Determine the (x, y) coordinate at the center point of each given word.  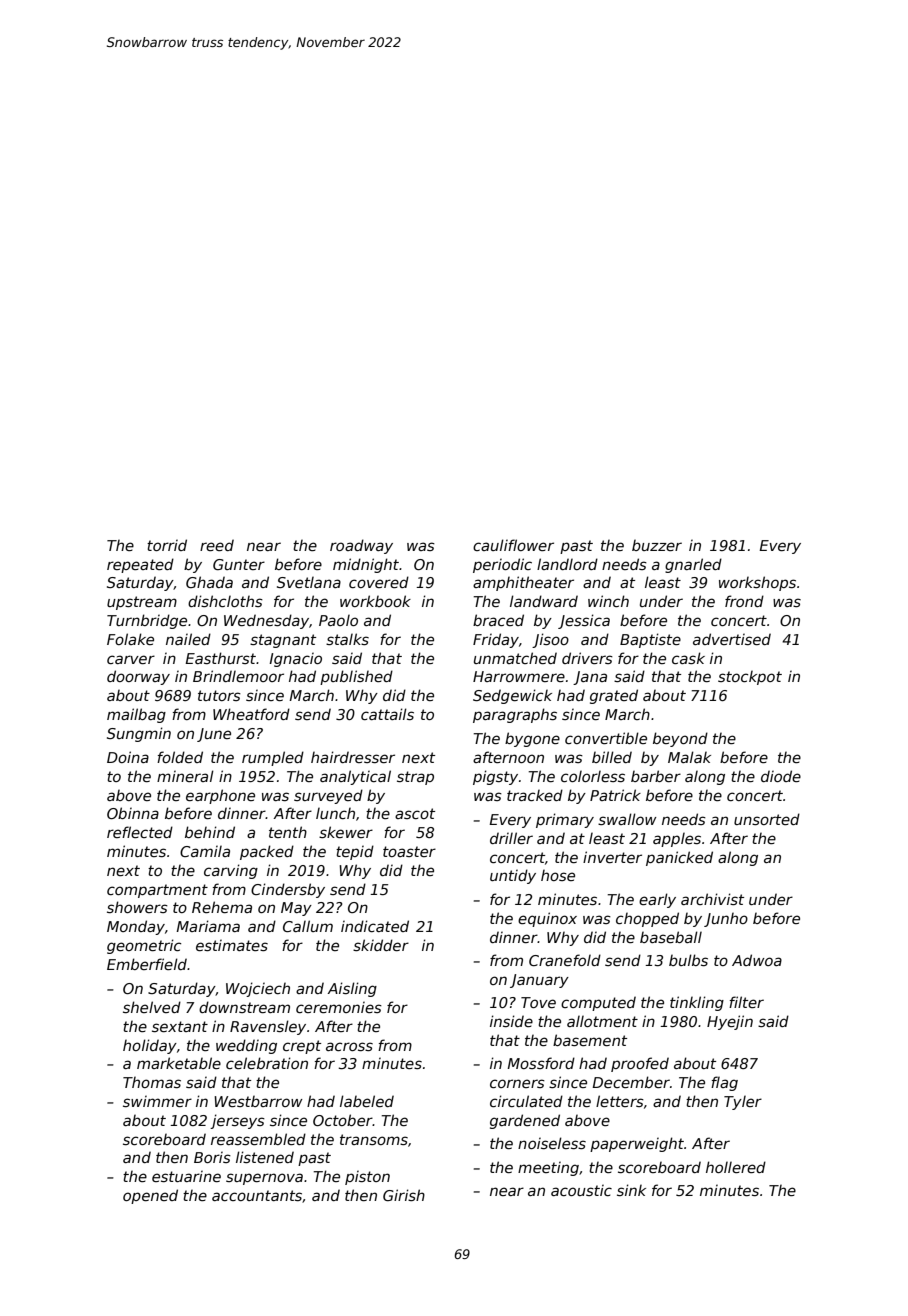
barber (656, 776)
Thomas (152, 1082)
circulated (526, 1101)
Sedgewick (512, 696)
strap (415, 778)
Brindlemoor (238, 676)
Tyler (743, 1103)
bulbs (688, 960)
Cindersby (288, 890)
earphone (220, 796)
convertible (606, 738)
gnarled (693, 565)
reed (217, 545)
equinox (547, 919)
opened (150, 1196)
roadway (361, 546)
